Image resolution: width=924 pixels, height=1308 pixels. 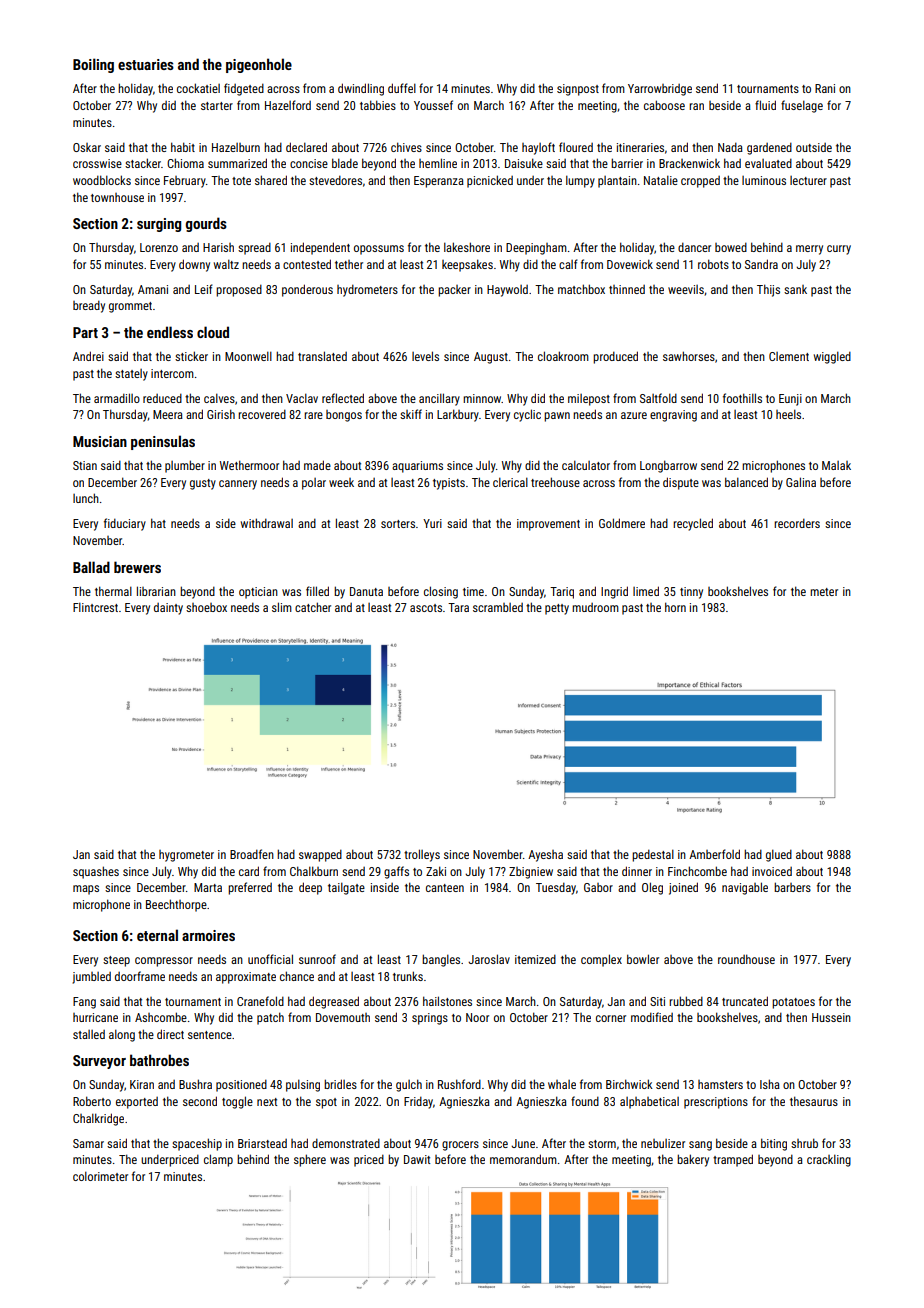 What do you see at coordinates (164, 962) in the image?
I see `compressor` at bounding box center [164, 962].
